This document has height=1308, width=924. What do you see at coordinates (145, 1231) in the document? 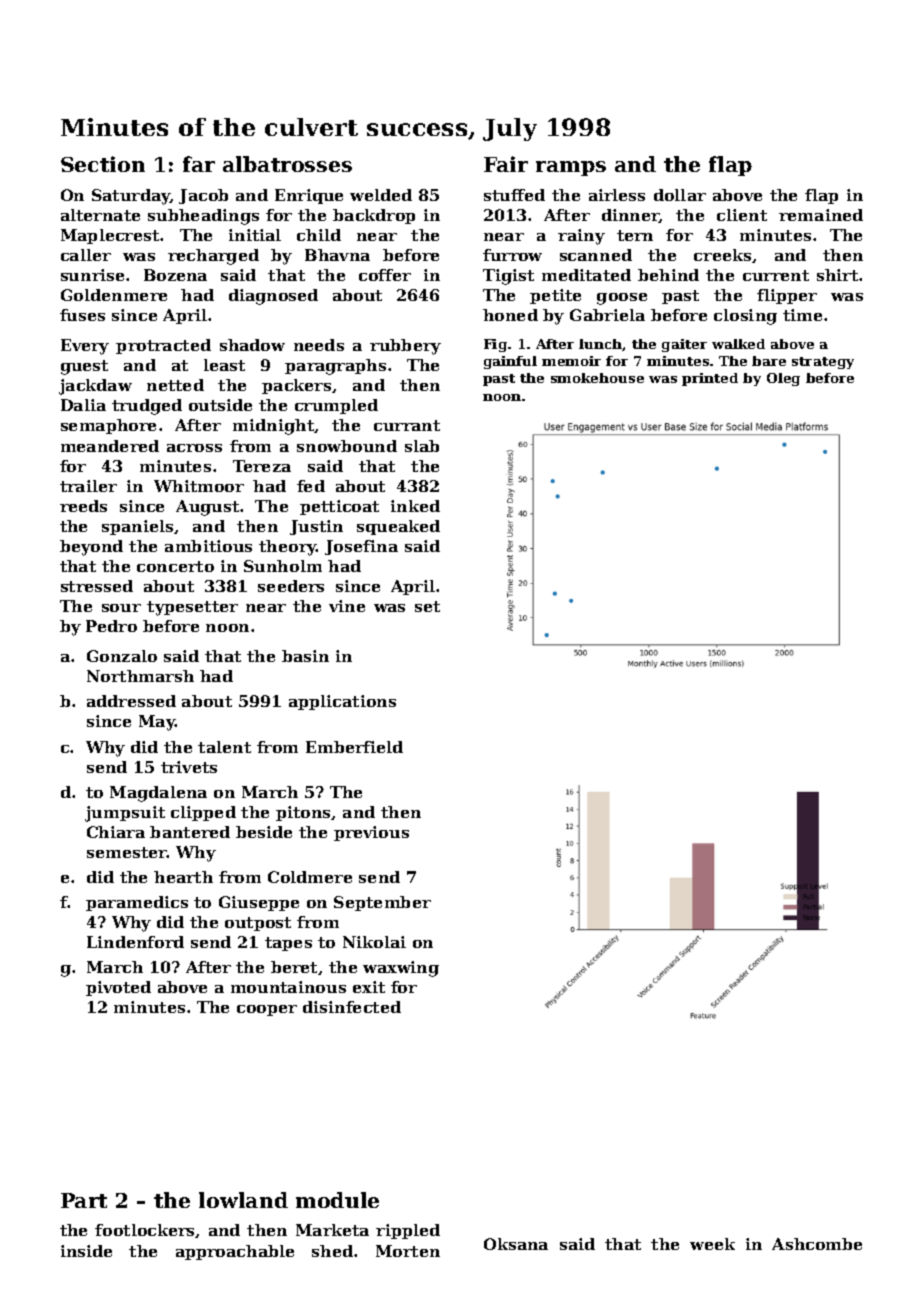
I see `footlockers` at bounding box center [145, 1231].
